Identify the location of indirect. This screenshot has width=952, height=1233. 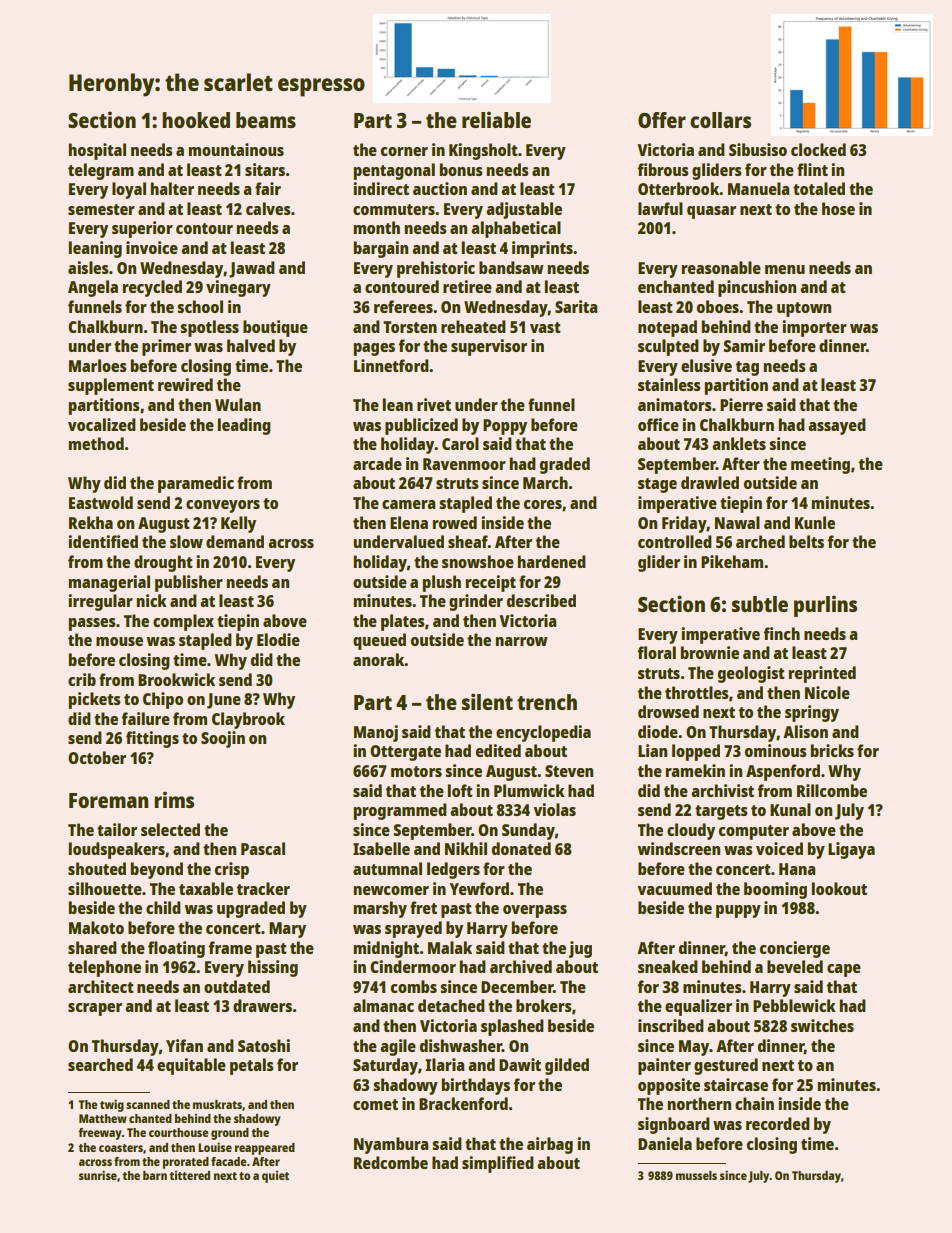
(381, 188).
